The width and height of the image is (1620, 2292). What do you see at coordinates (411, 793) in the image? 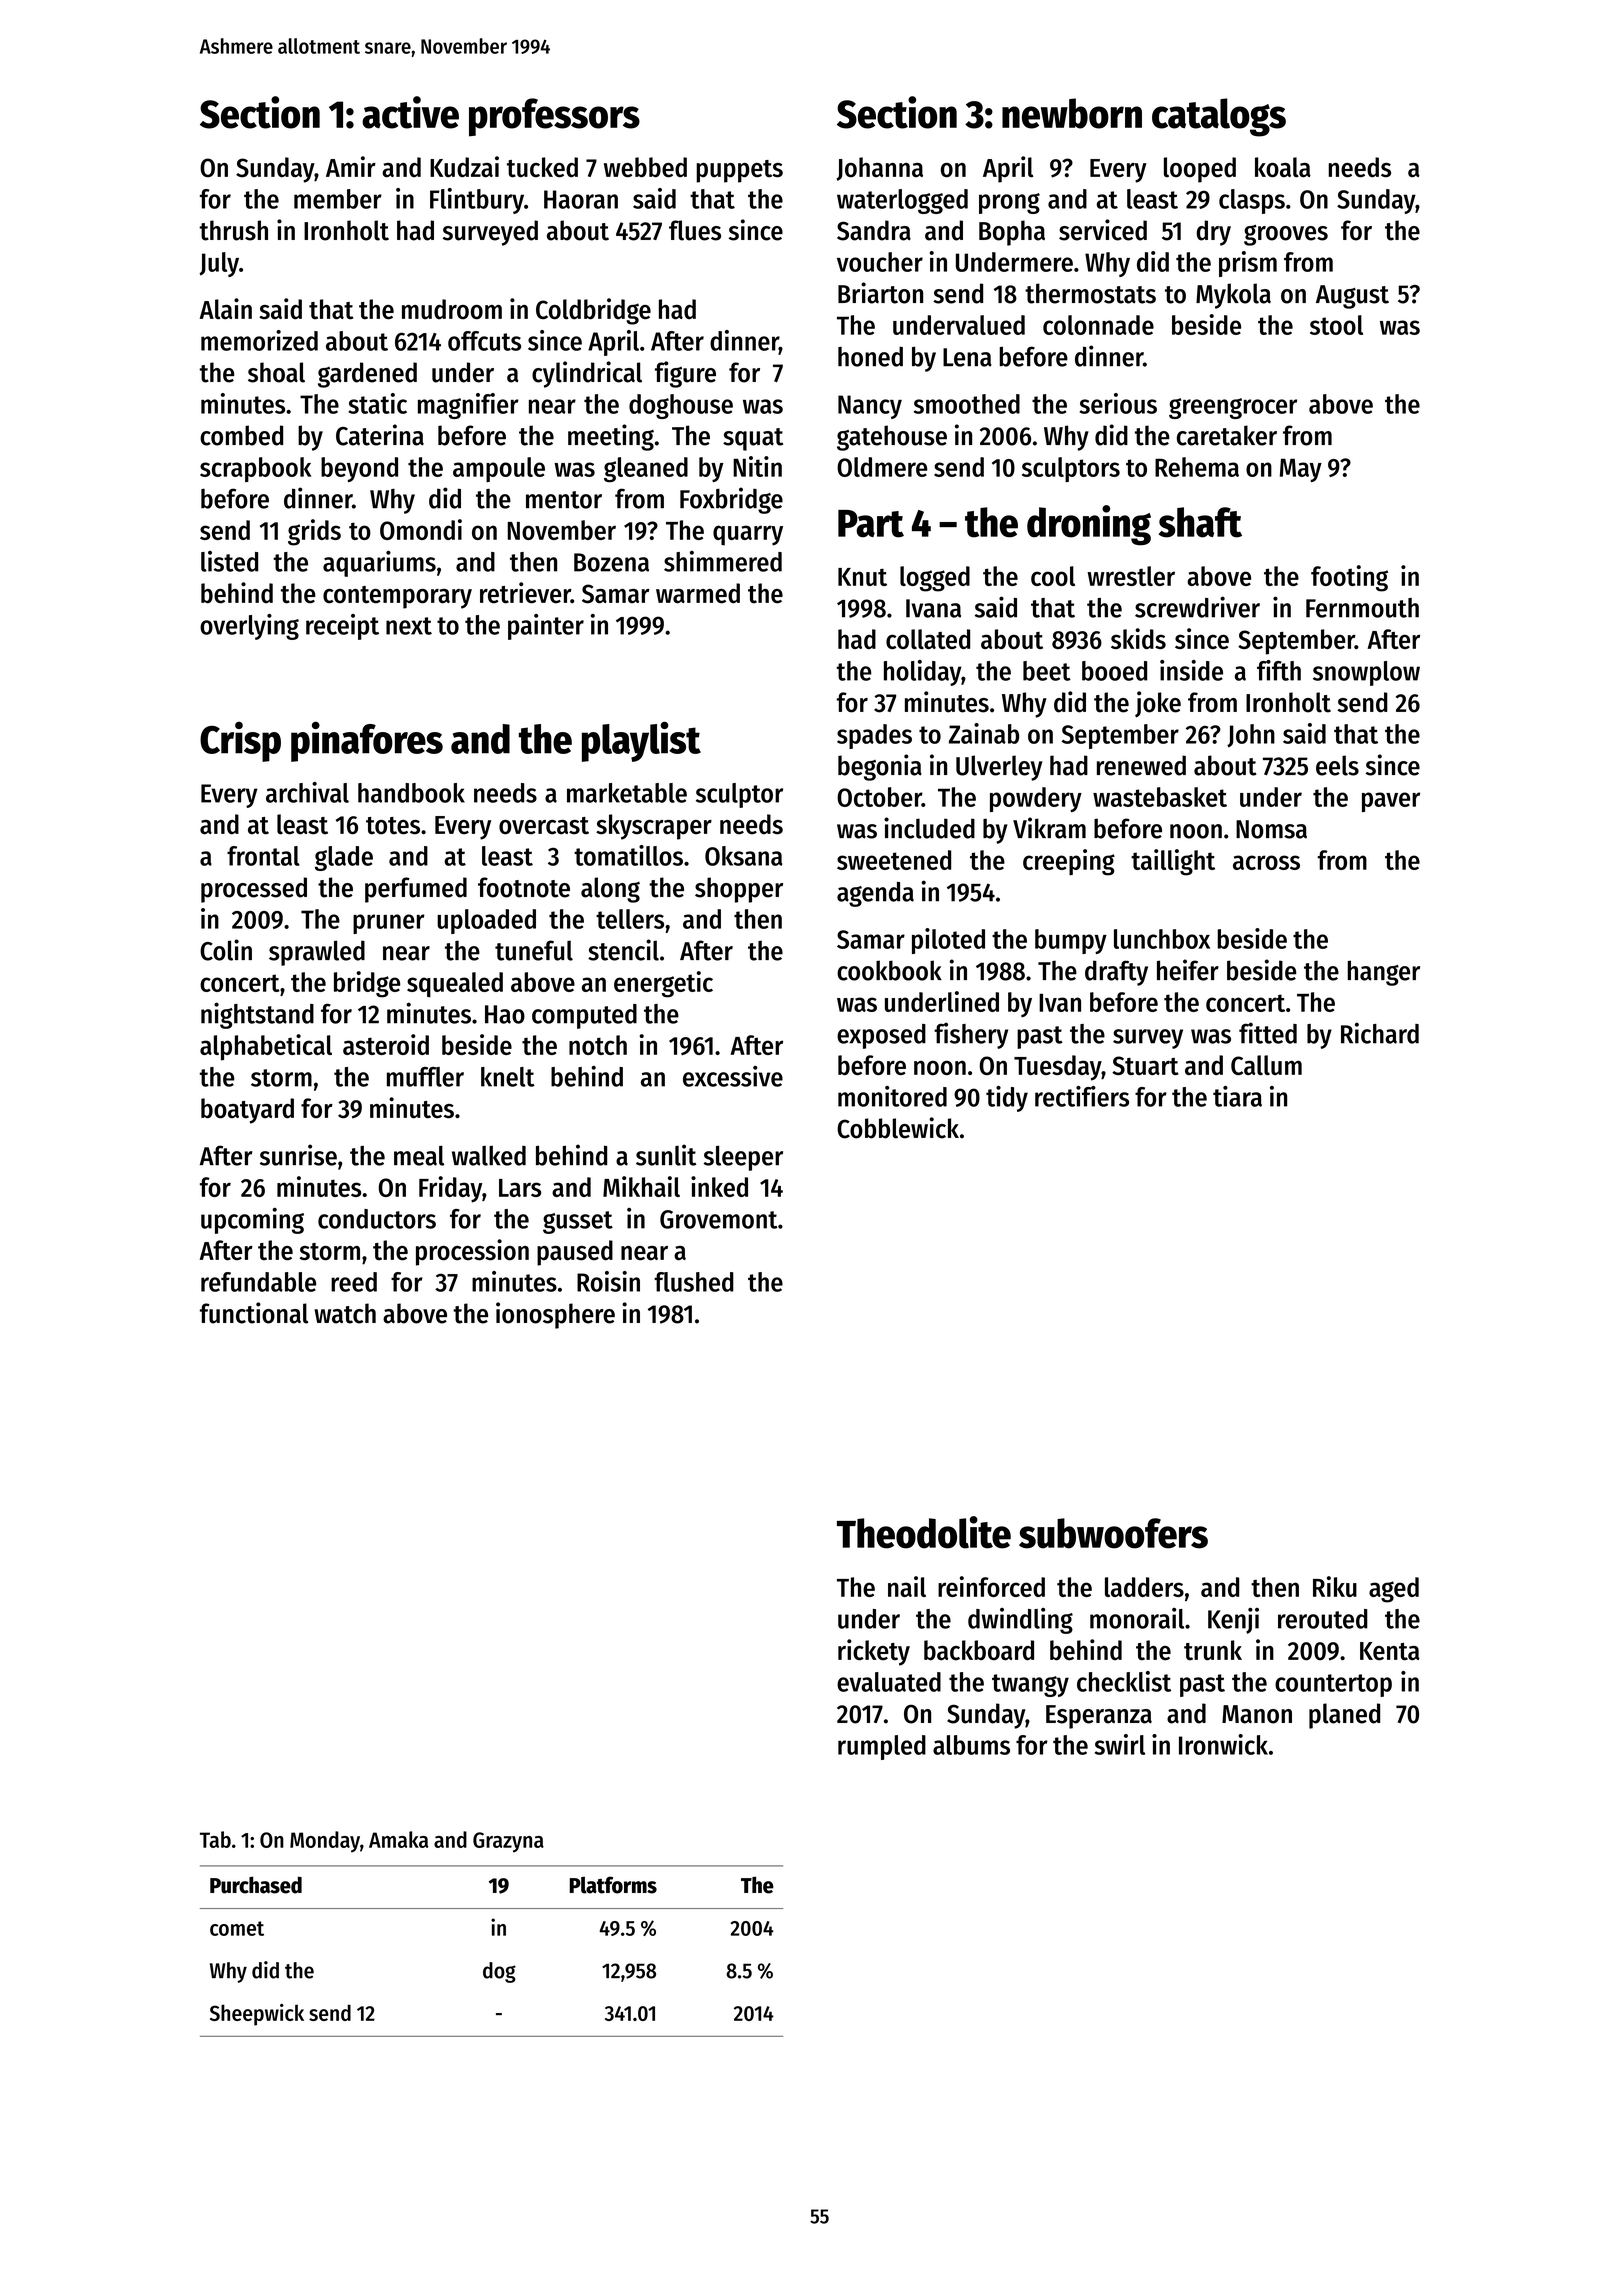
I see `handbook` at bounding box center [411, 793].
